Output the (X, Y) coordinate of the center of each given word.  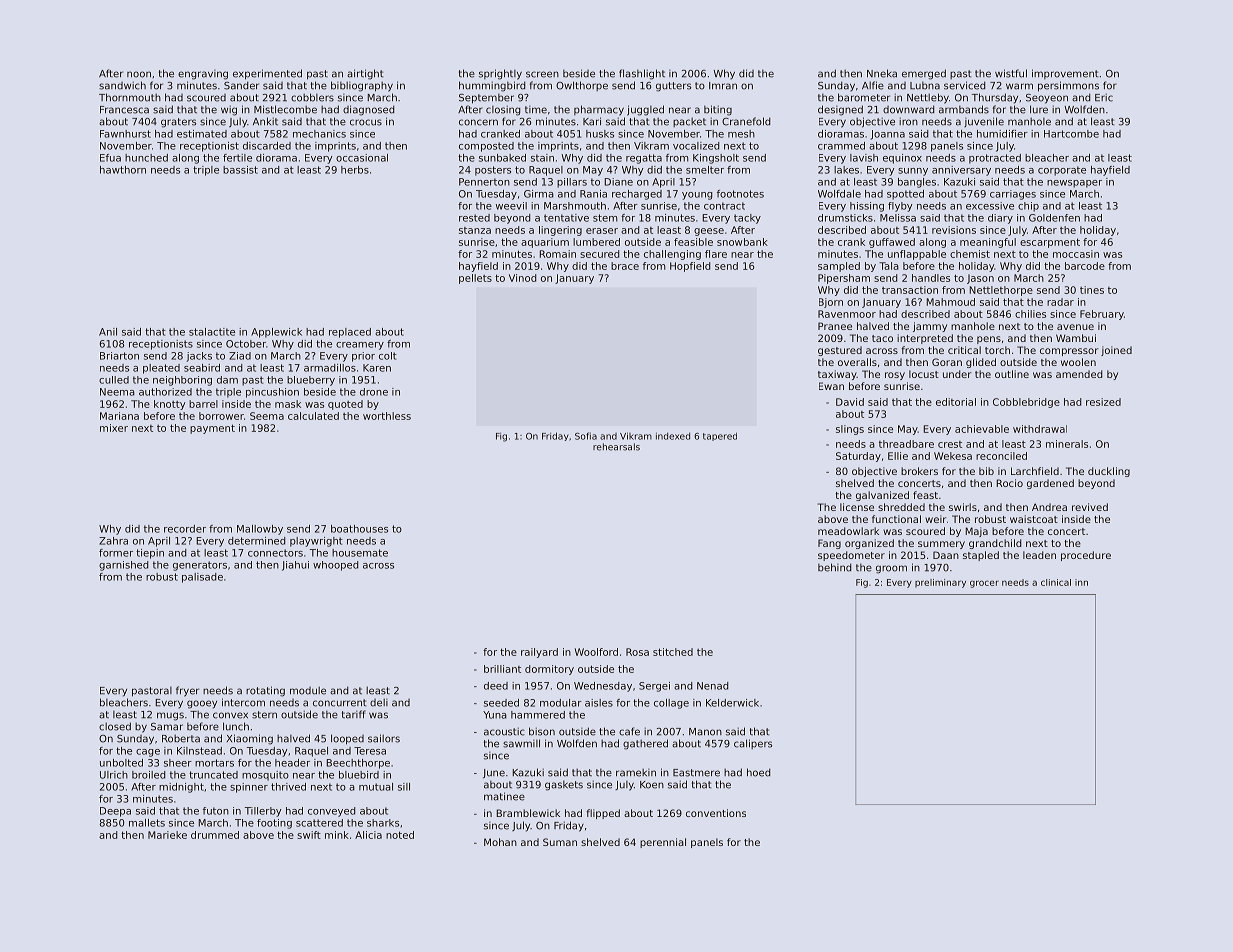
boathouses (359, 529)
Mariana (119, 416)
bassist (240, 170)
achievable (982, 429)
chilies (1030, 314)
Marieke (167, 835)
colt (388, 356)
